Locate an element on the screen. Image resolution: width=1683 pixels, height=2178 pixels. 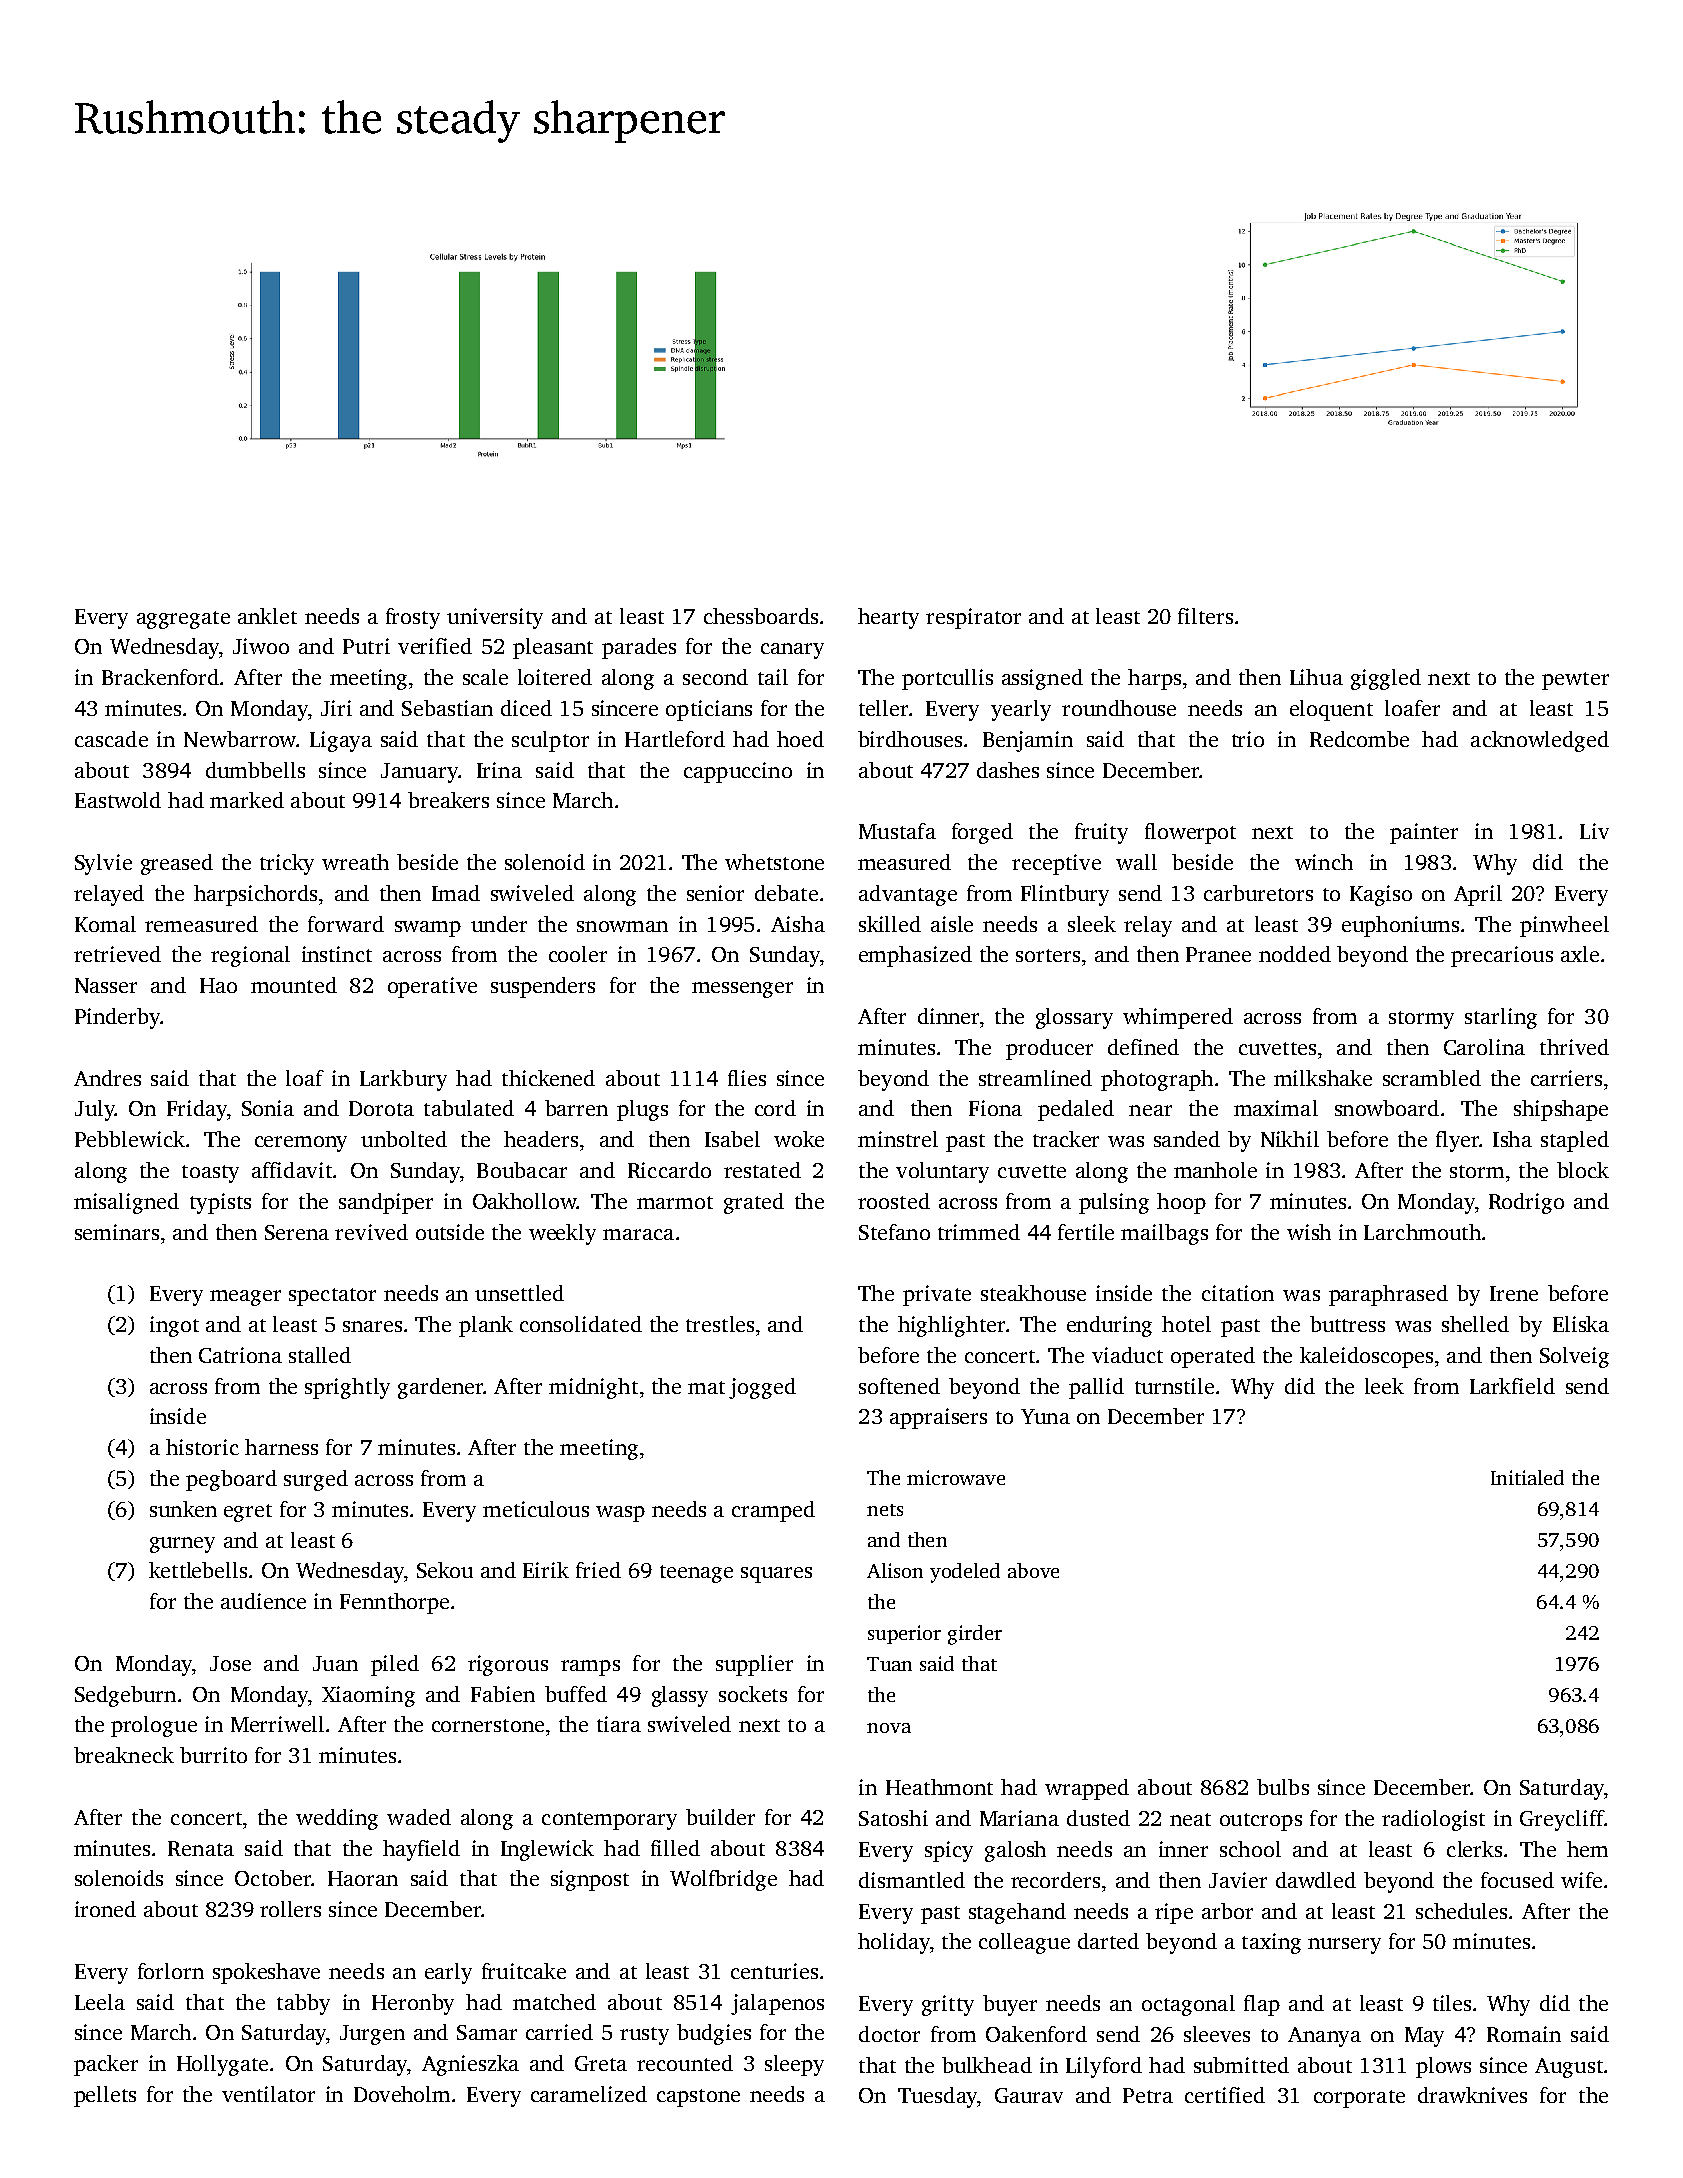
Greycliff is located at coordinates (1562, 1820).
